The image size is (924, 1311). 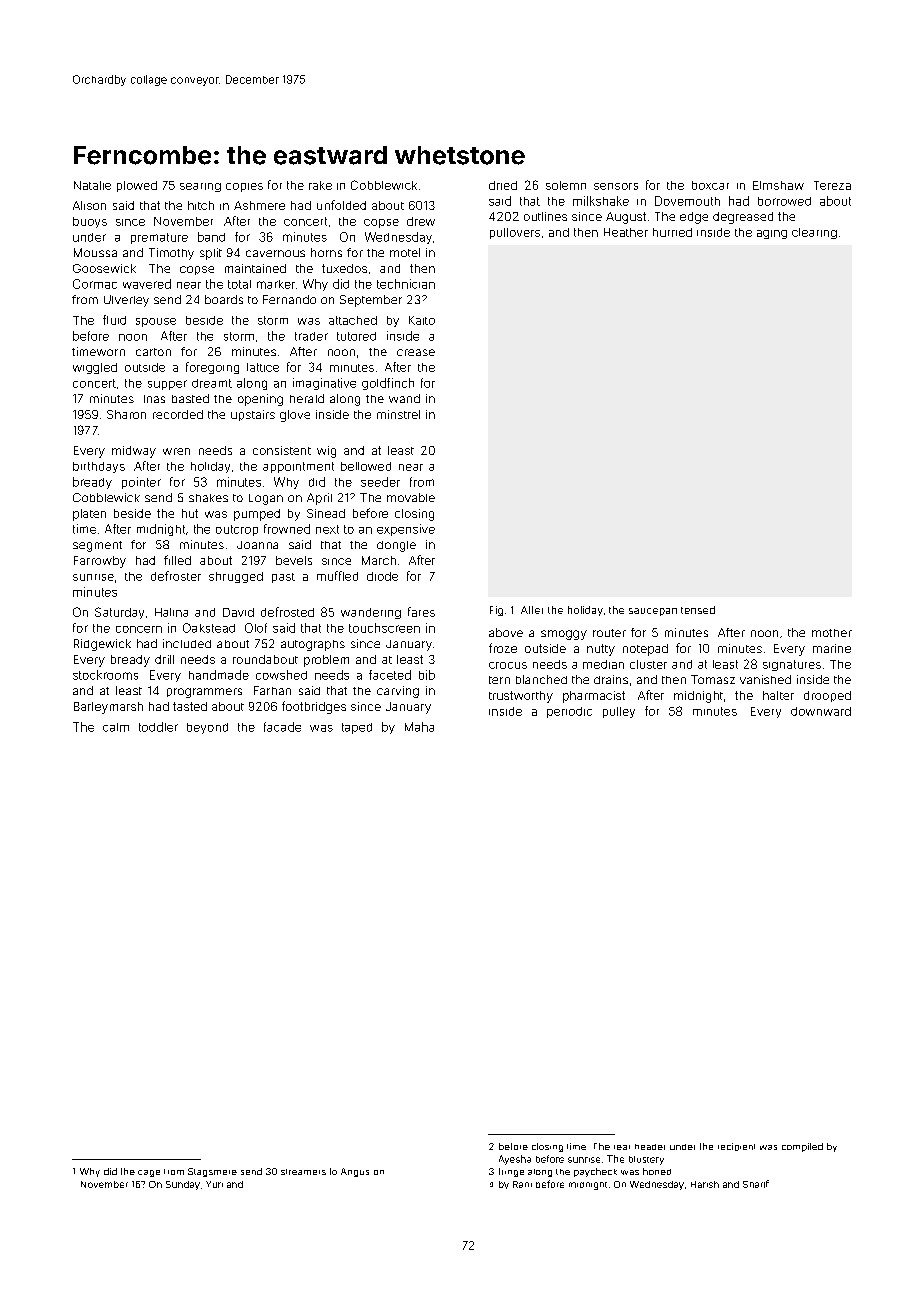 What do you see at coordinates (503, 185) in the document?
I see `dried` at bounding box center [503, 185].
